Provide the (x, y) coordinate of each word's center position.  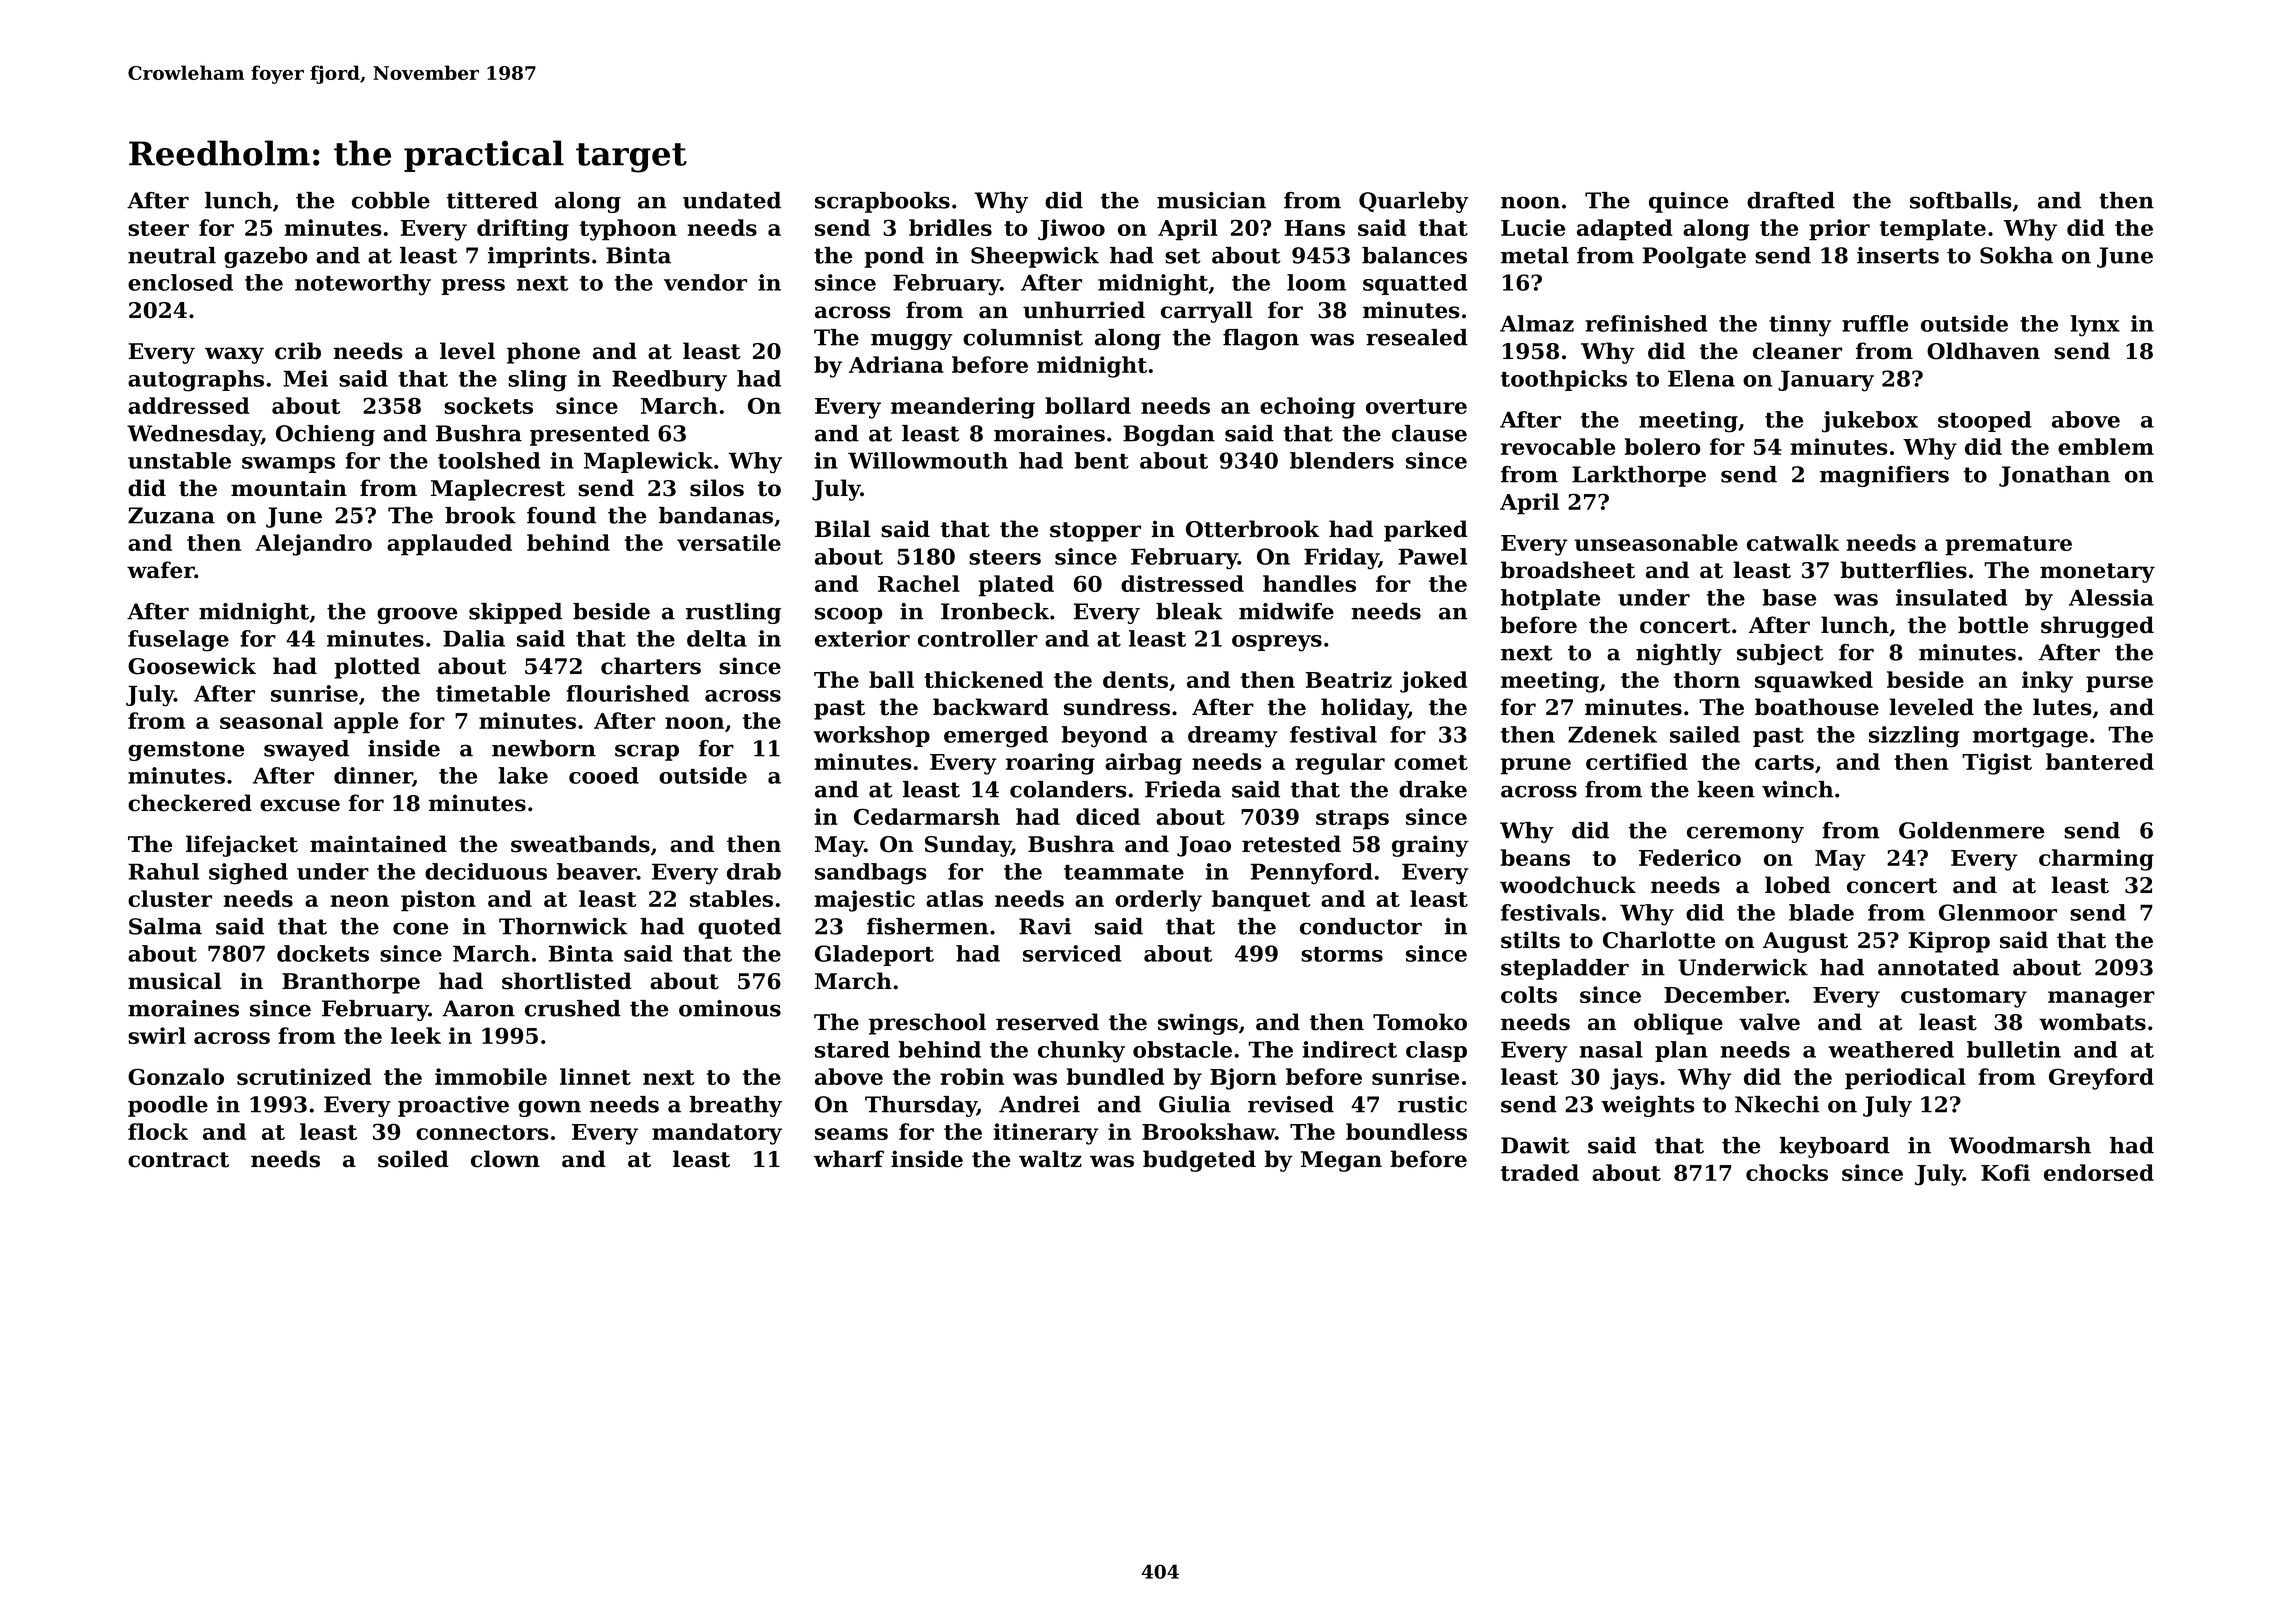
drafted (1791, 200)
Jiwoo (1071, 230)
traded (1540, 1172)
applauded (449, 545)
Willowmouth (928, 460)
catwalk (1793, 542)
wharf (849, 1159)
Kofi (2005, 1172)
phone (543, 353)
